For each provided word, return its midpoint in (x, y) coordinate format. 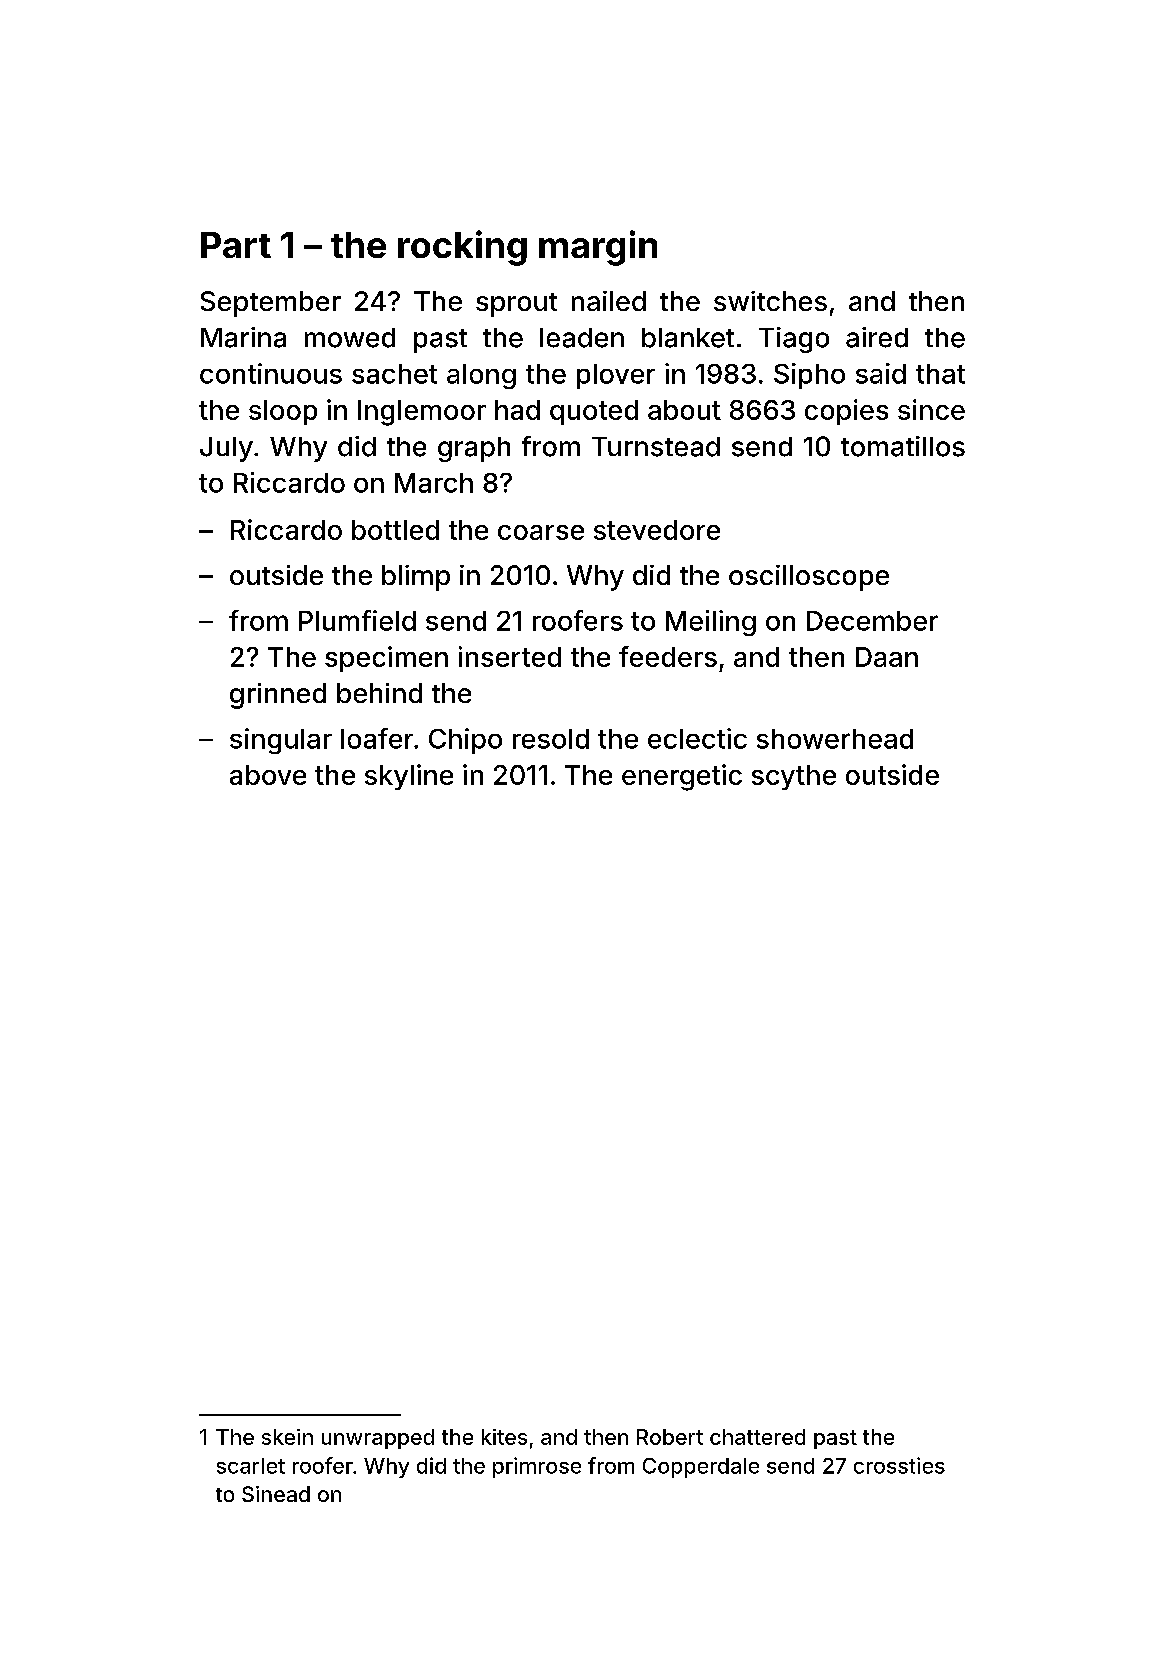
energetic (682, 777)
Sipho (809, 376)
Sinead (276, 1494)
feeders (668, 656)
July (226, 449)
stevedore (657, 530)
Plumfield (357, 620)
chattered (757, 1437)
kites (504, 1437)
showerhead (835, 739)
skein (287, 1437)
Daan (887, 657)
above (268, 775)
